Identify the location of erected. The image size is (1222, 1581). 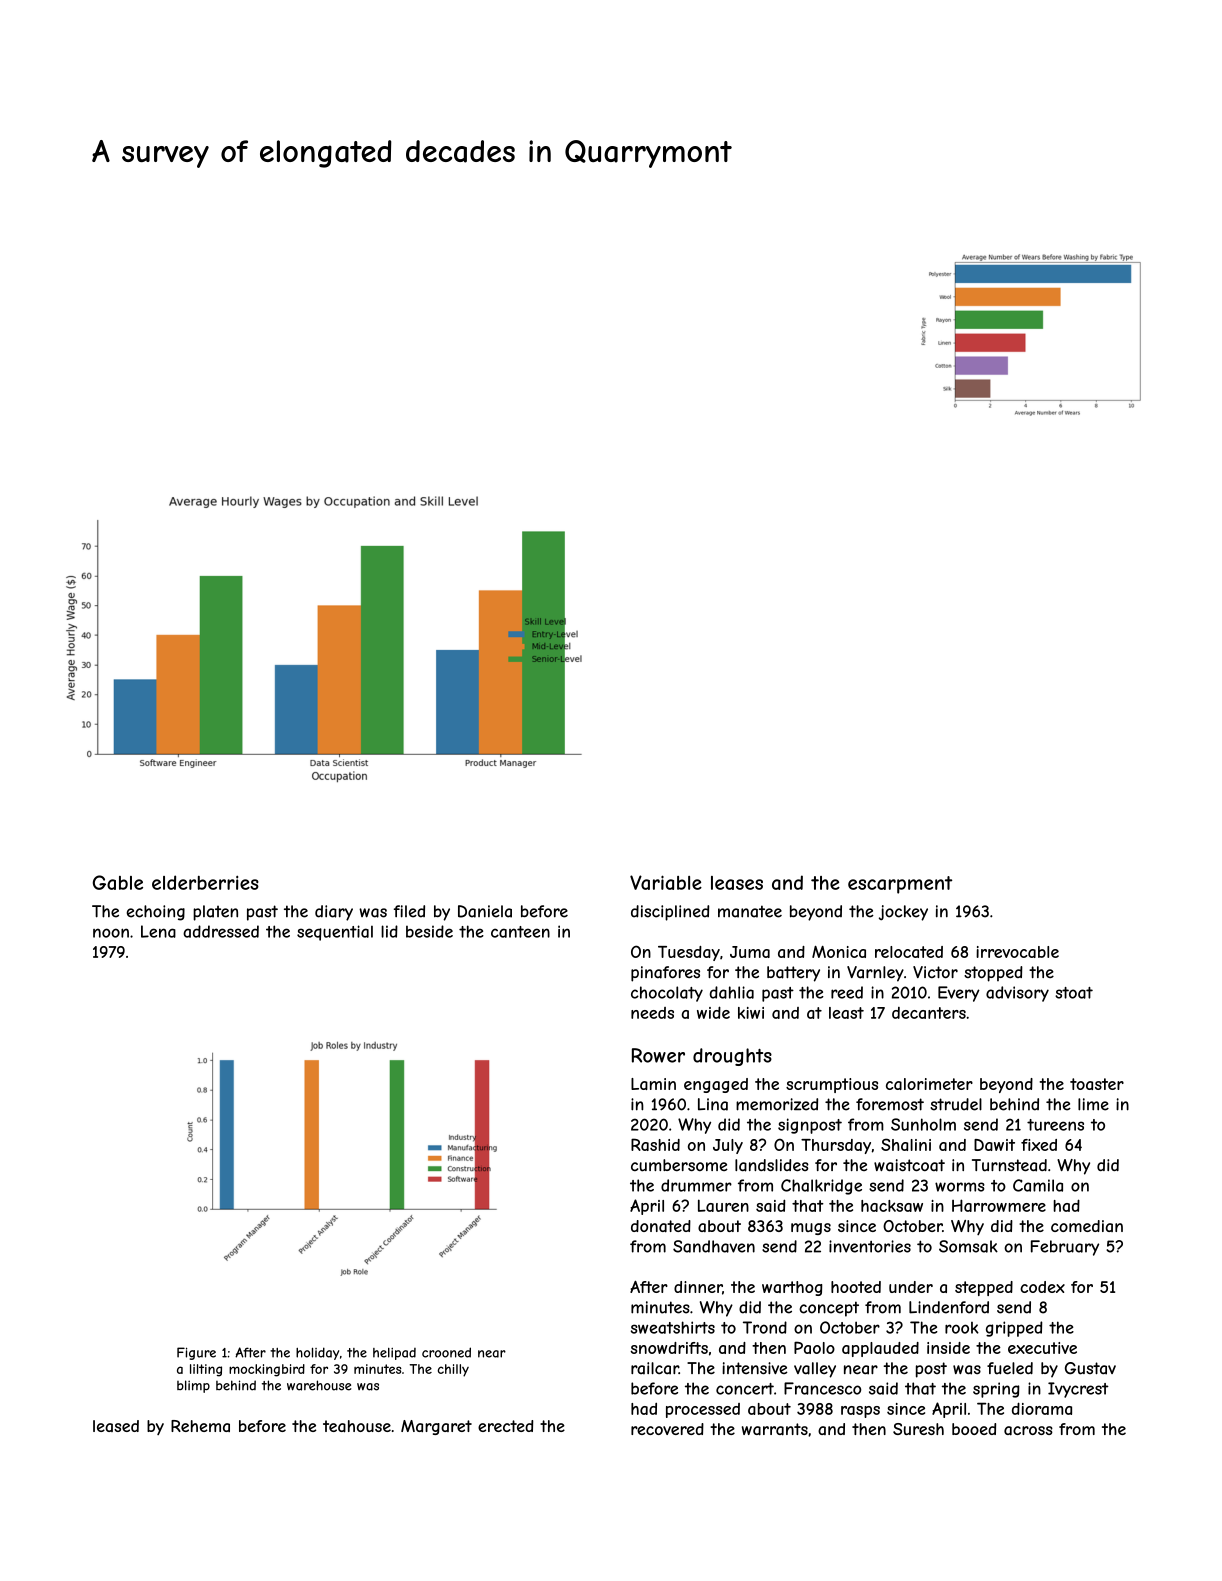
(505, 1426).
